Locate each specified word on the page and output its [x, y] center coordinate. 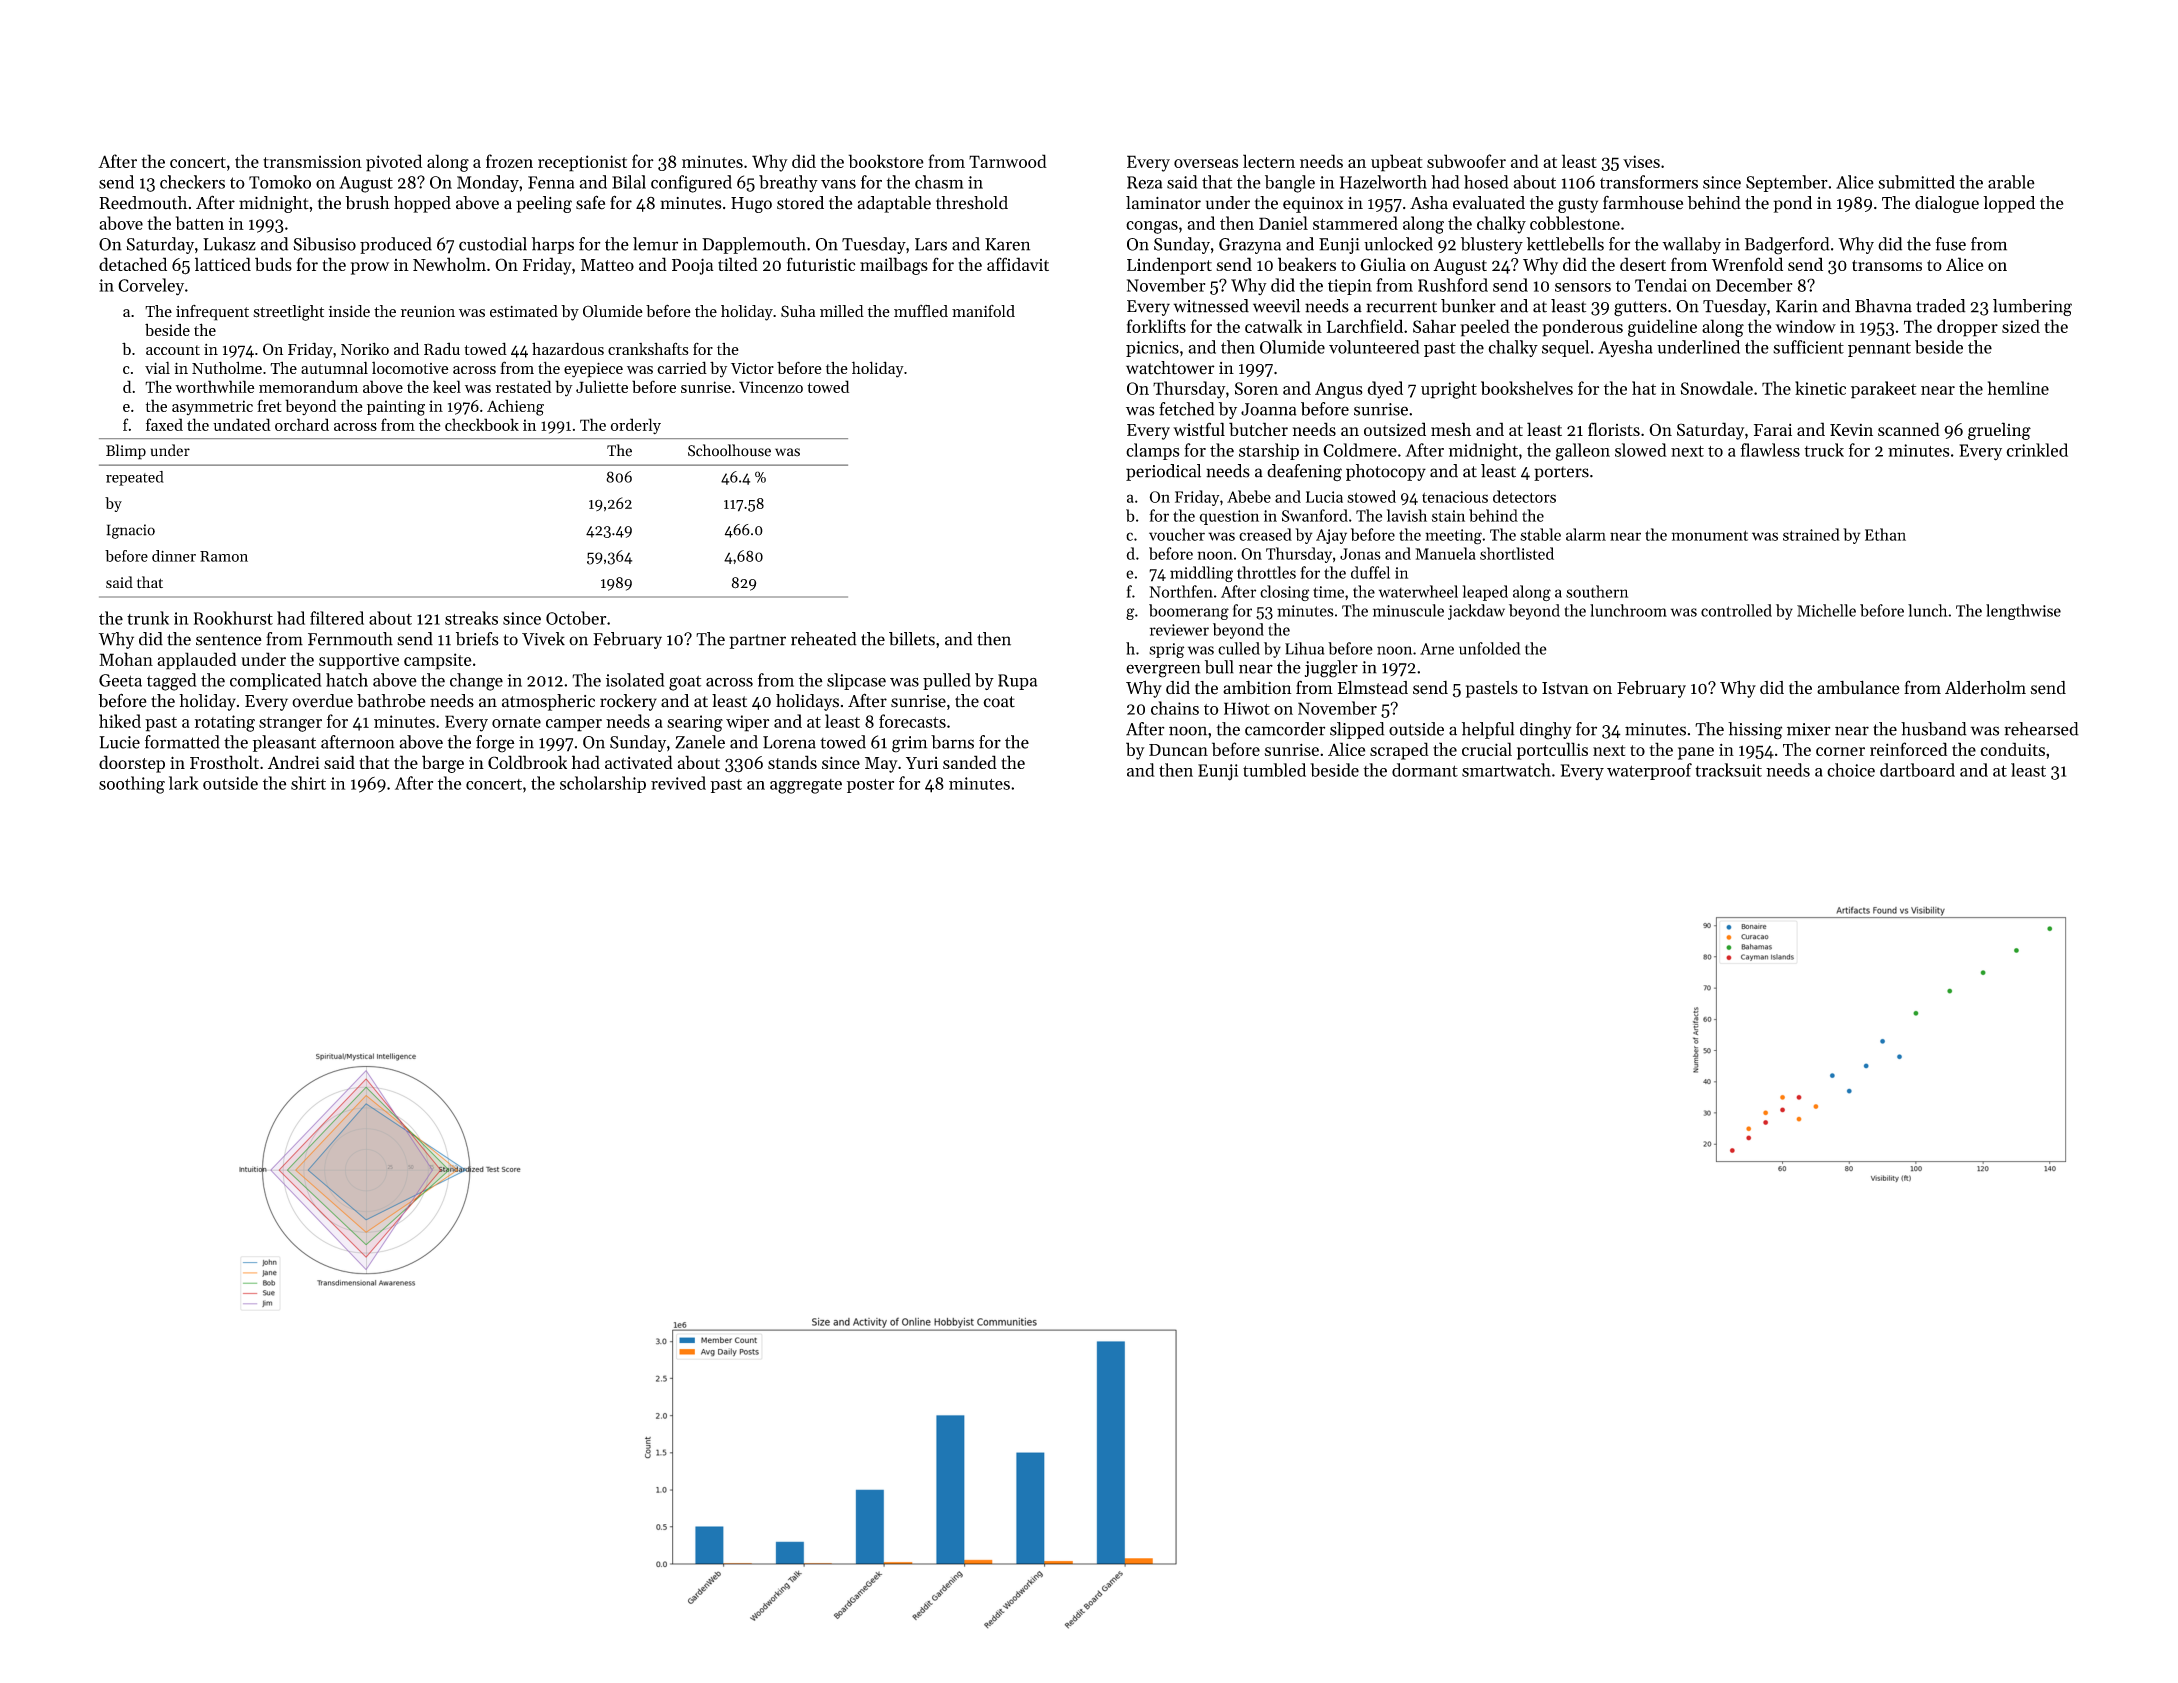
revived [678, 783]
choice [1851, 770]
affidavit [1018, 264]
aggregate [806, 786]
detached [133, 264]
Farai [1773, 430]
